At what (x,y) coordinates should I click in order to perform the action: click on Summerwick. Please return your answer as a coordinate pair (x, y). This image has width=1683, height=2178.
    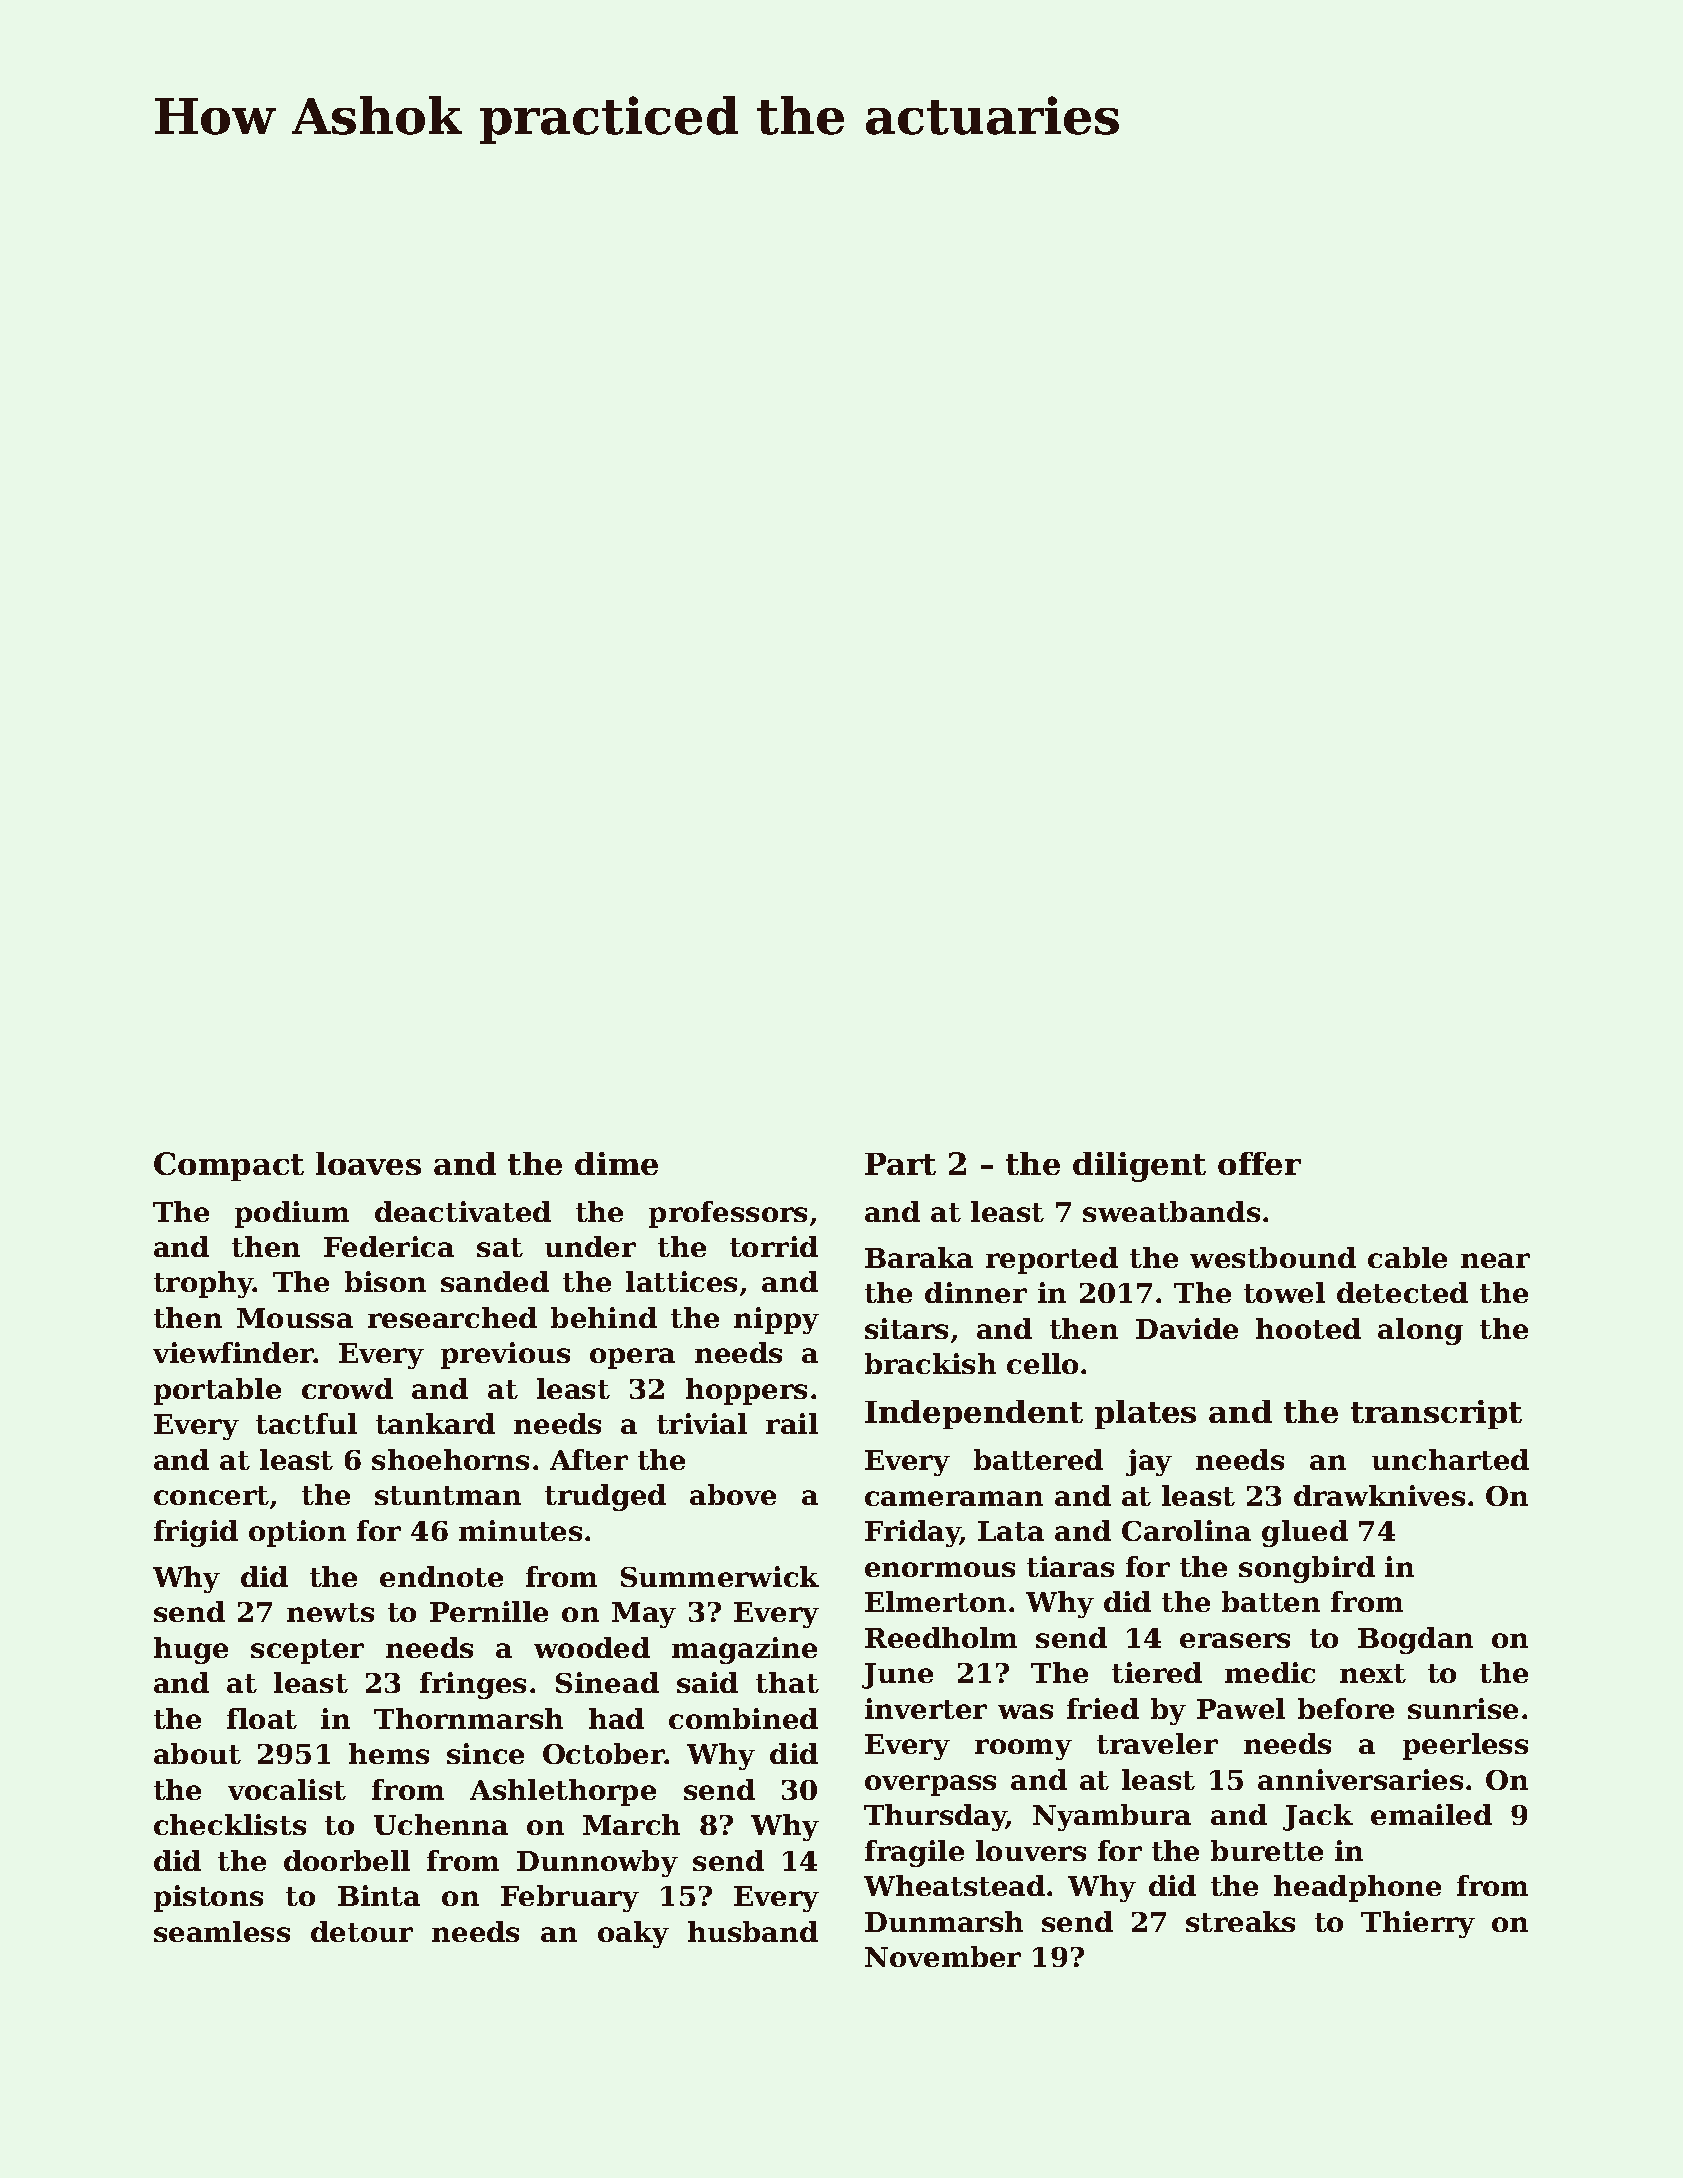
    Looking at the image, I should click on (720, 1576).
